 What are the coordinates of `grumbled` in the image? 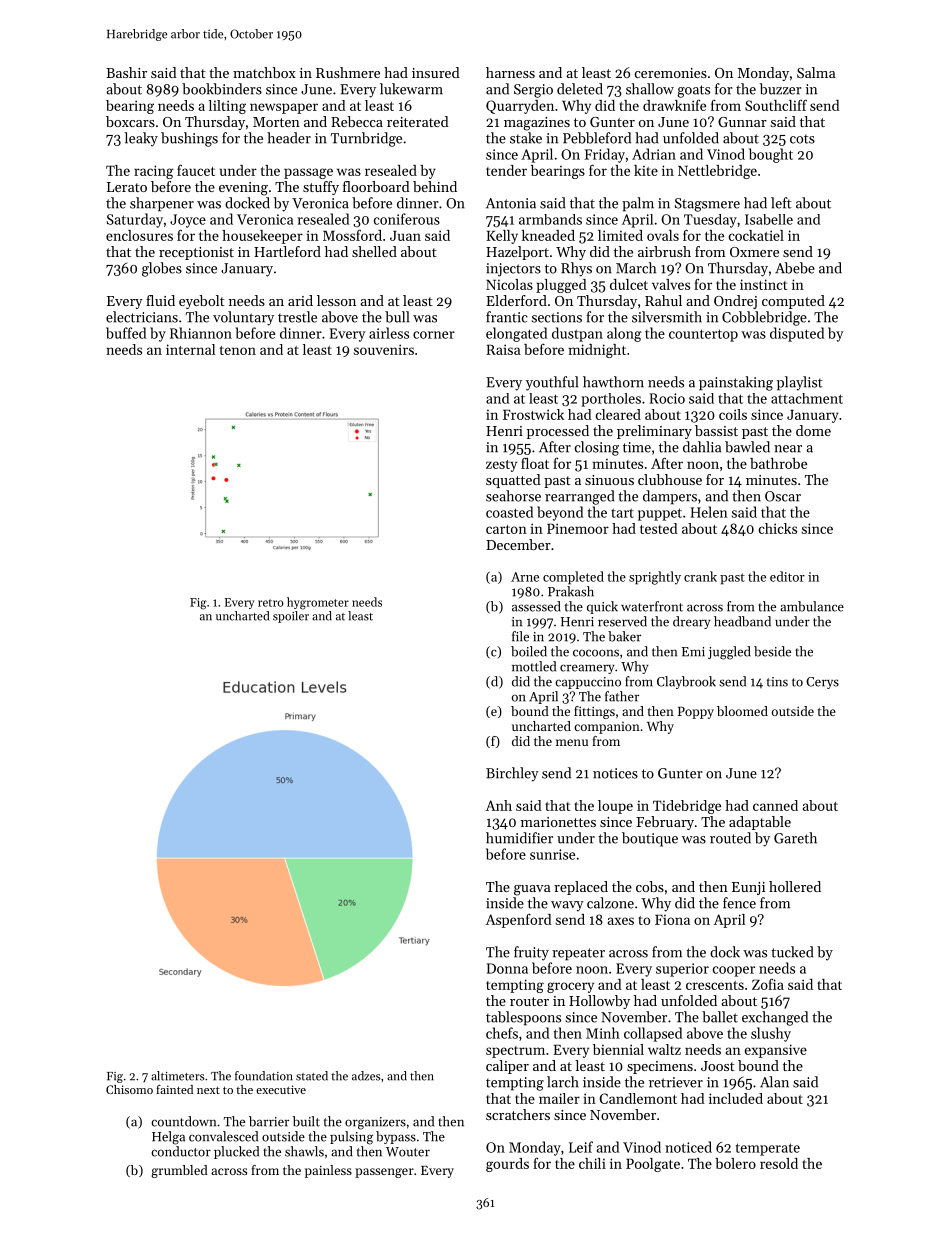 It's located at (179, 1171).
